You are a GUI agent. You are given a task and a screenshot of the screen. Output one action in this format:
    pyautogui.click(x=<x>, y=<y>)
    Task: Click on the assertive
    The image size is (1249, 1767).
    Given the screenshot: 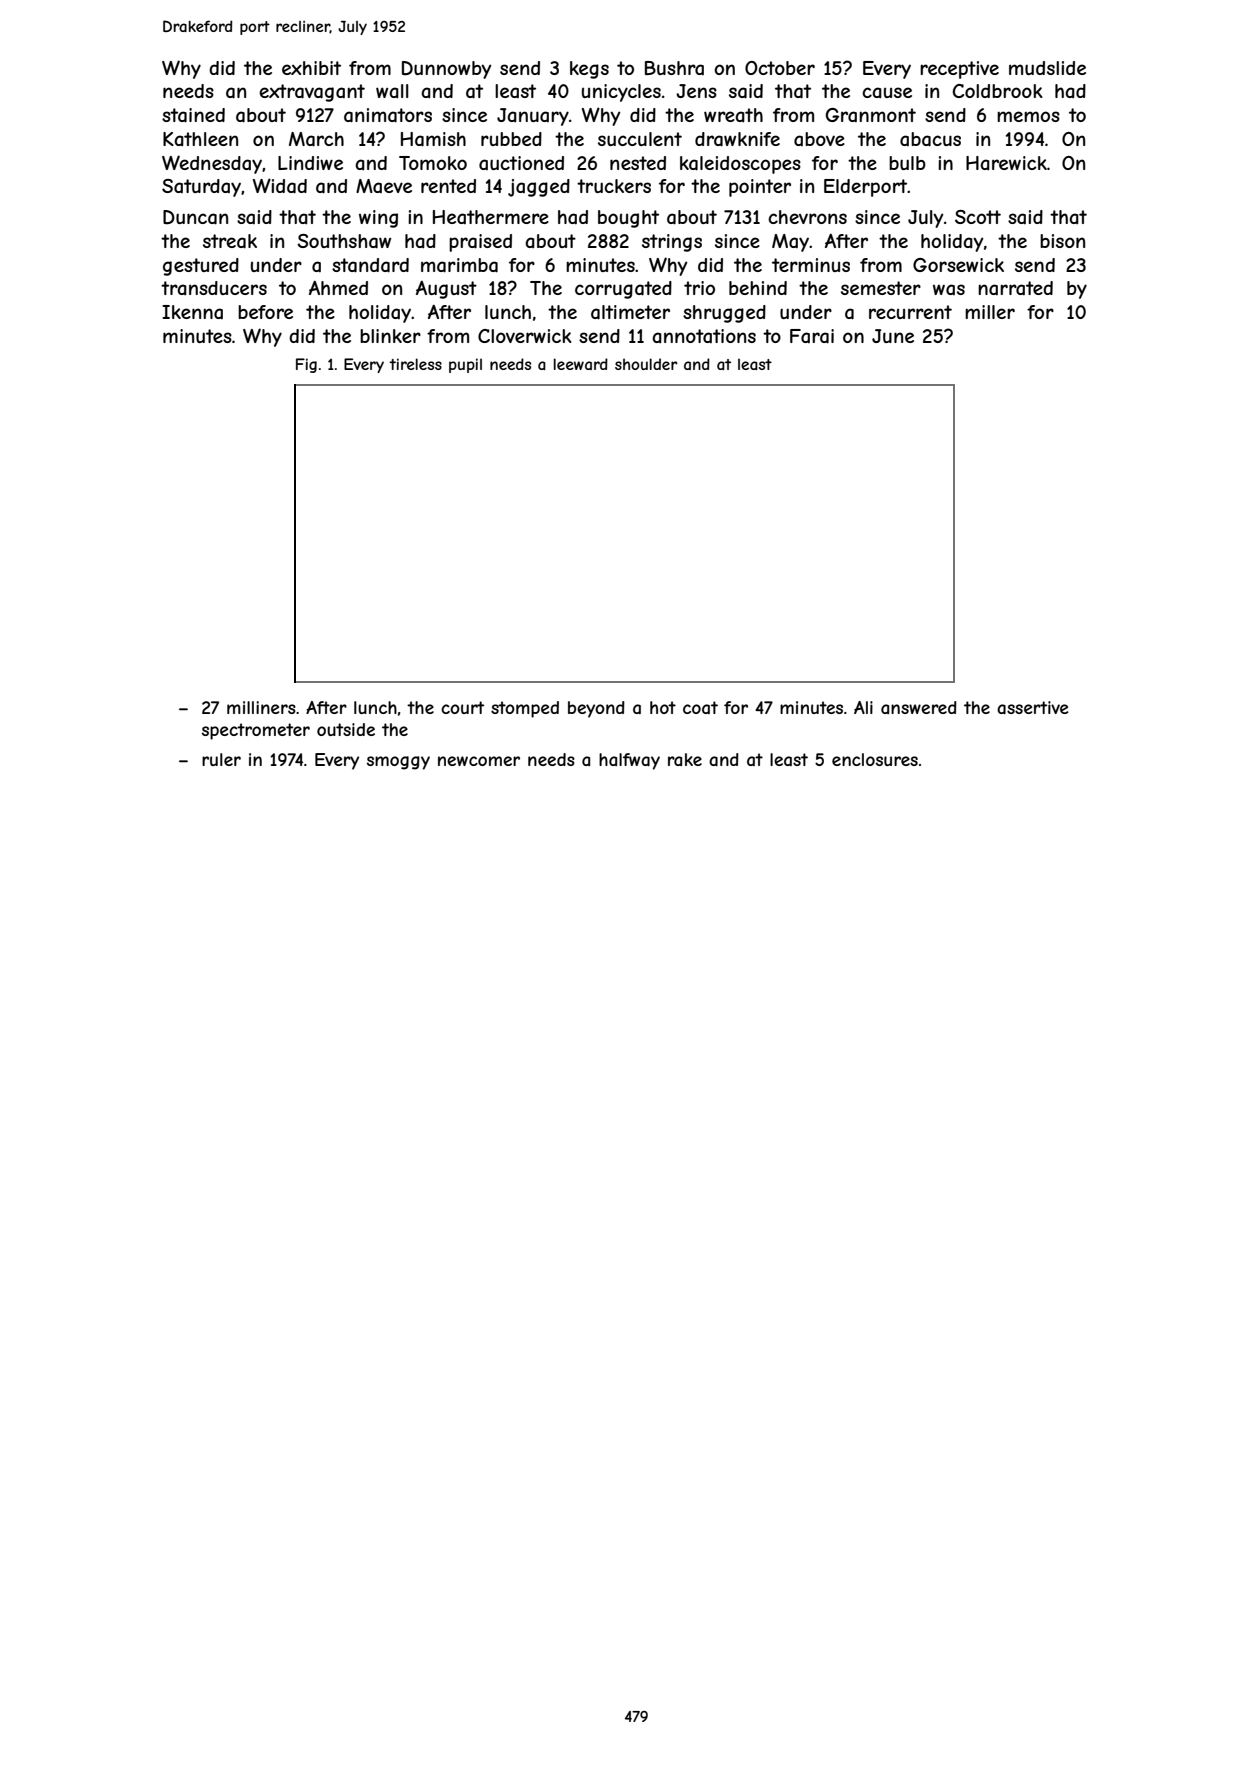 What is the action you would take?
    pyautogui.click(x=1033, y=707)
